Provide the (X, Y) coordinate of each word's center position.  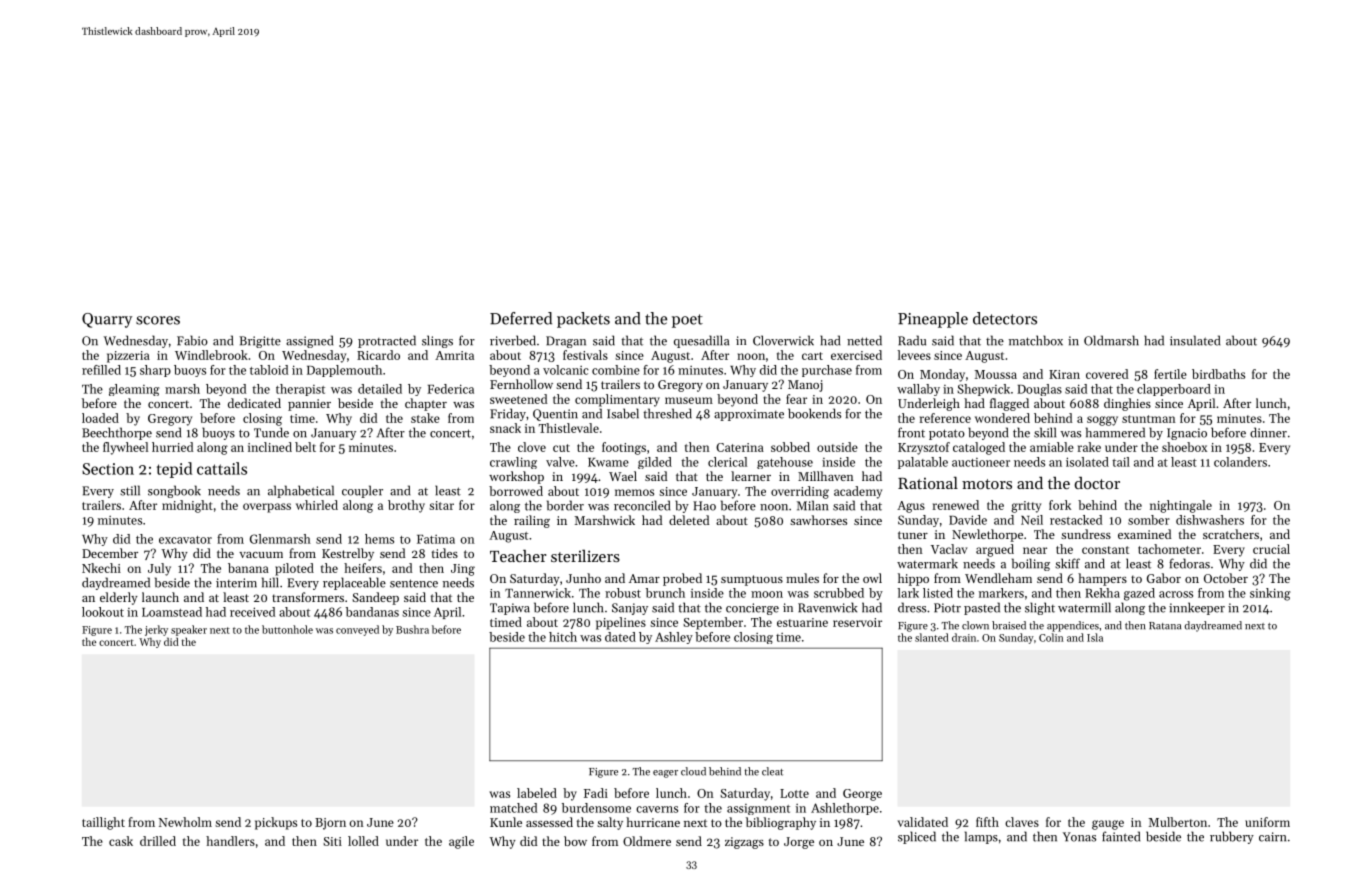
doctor (1097, 483)
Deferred (521, 318)
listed (938, 593)
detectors (1005, 318)
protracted (387, 341)
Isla (1095, 637)
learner (751, 476)
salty (610, 823)
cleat (772, 771)
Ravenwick (827, 607)
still (130, 490)
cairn (1272, 837)
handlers (230, 841)
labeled (537, 793)
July (159, 569)
